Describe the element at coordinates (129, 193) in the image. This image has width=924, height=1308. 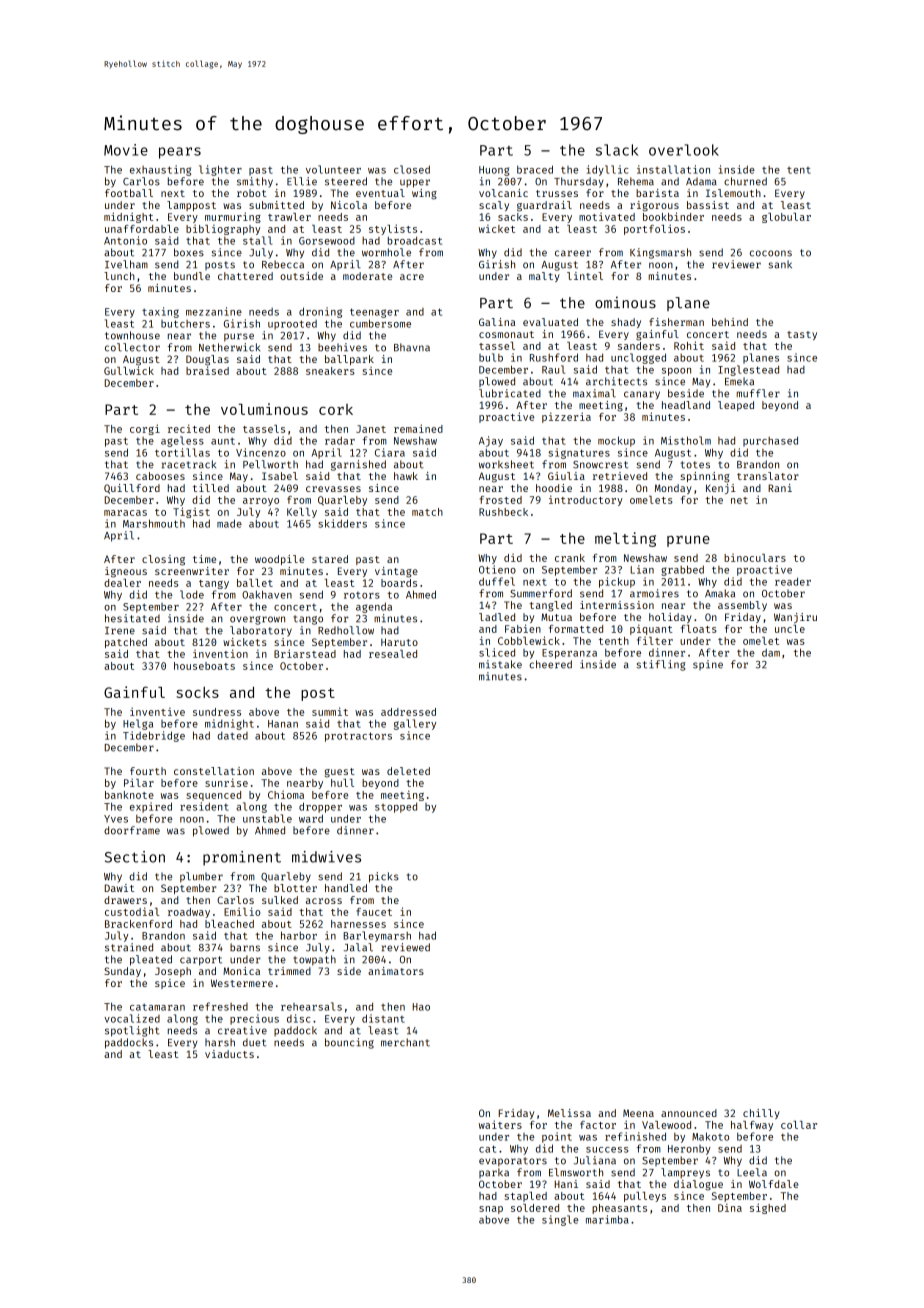
I see `football` at that location.
